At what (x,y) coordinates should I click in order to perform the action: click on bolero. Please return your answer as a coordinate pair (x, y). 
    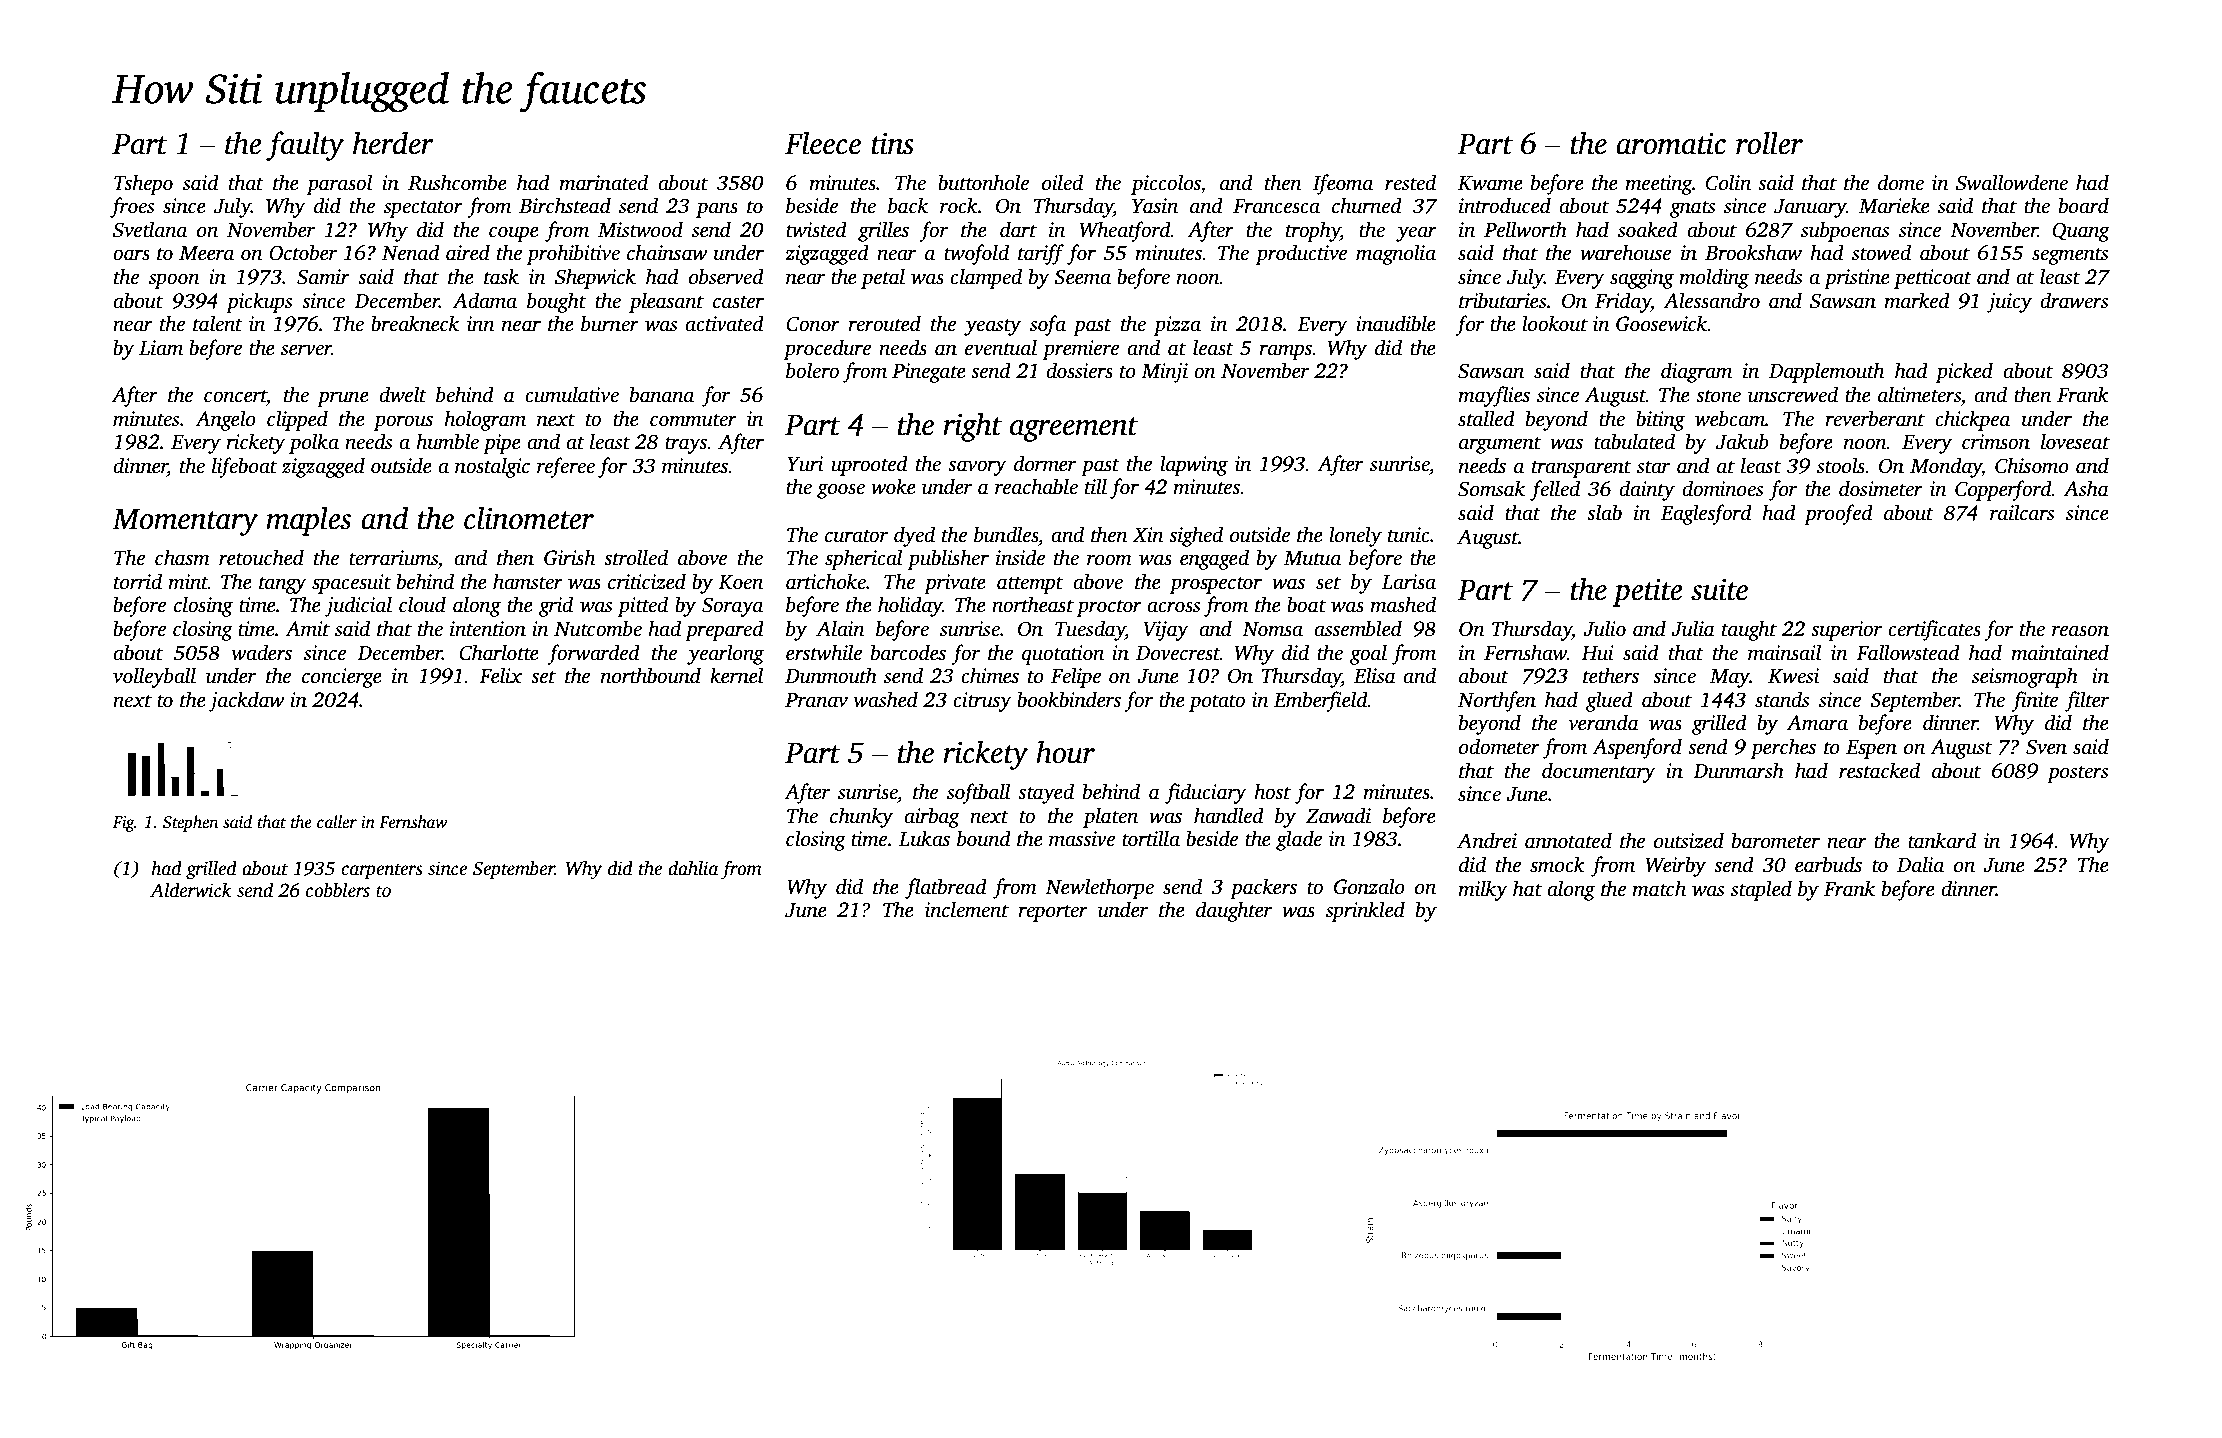
    Looking at the image, I should click on (812, 370).
